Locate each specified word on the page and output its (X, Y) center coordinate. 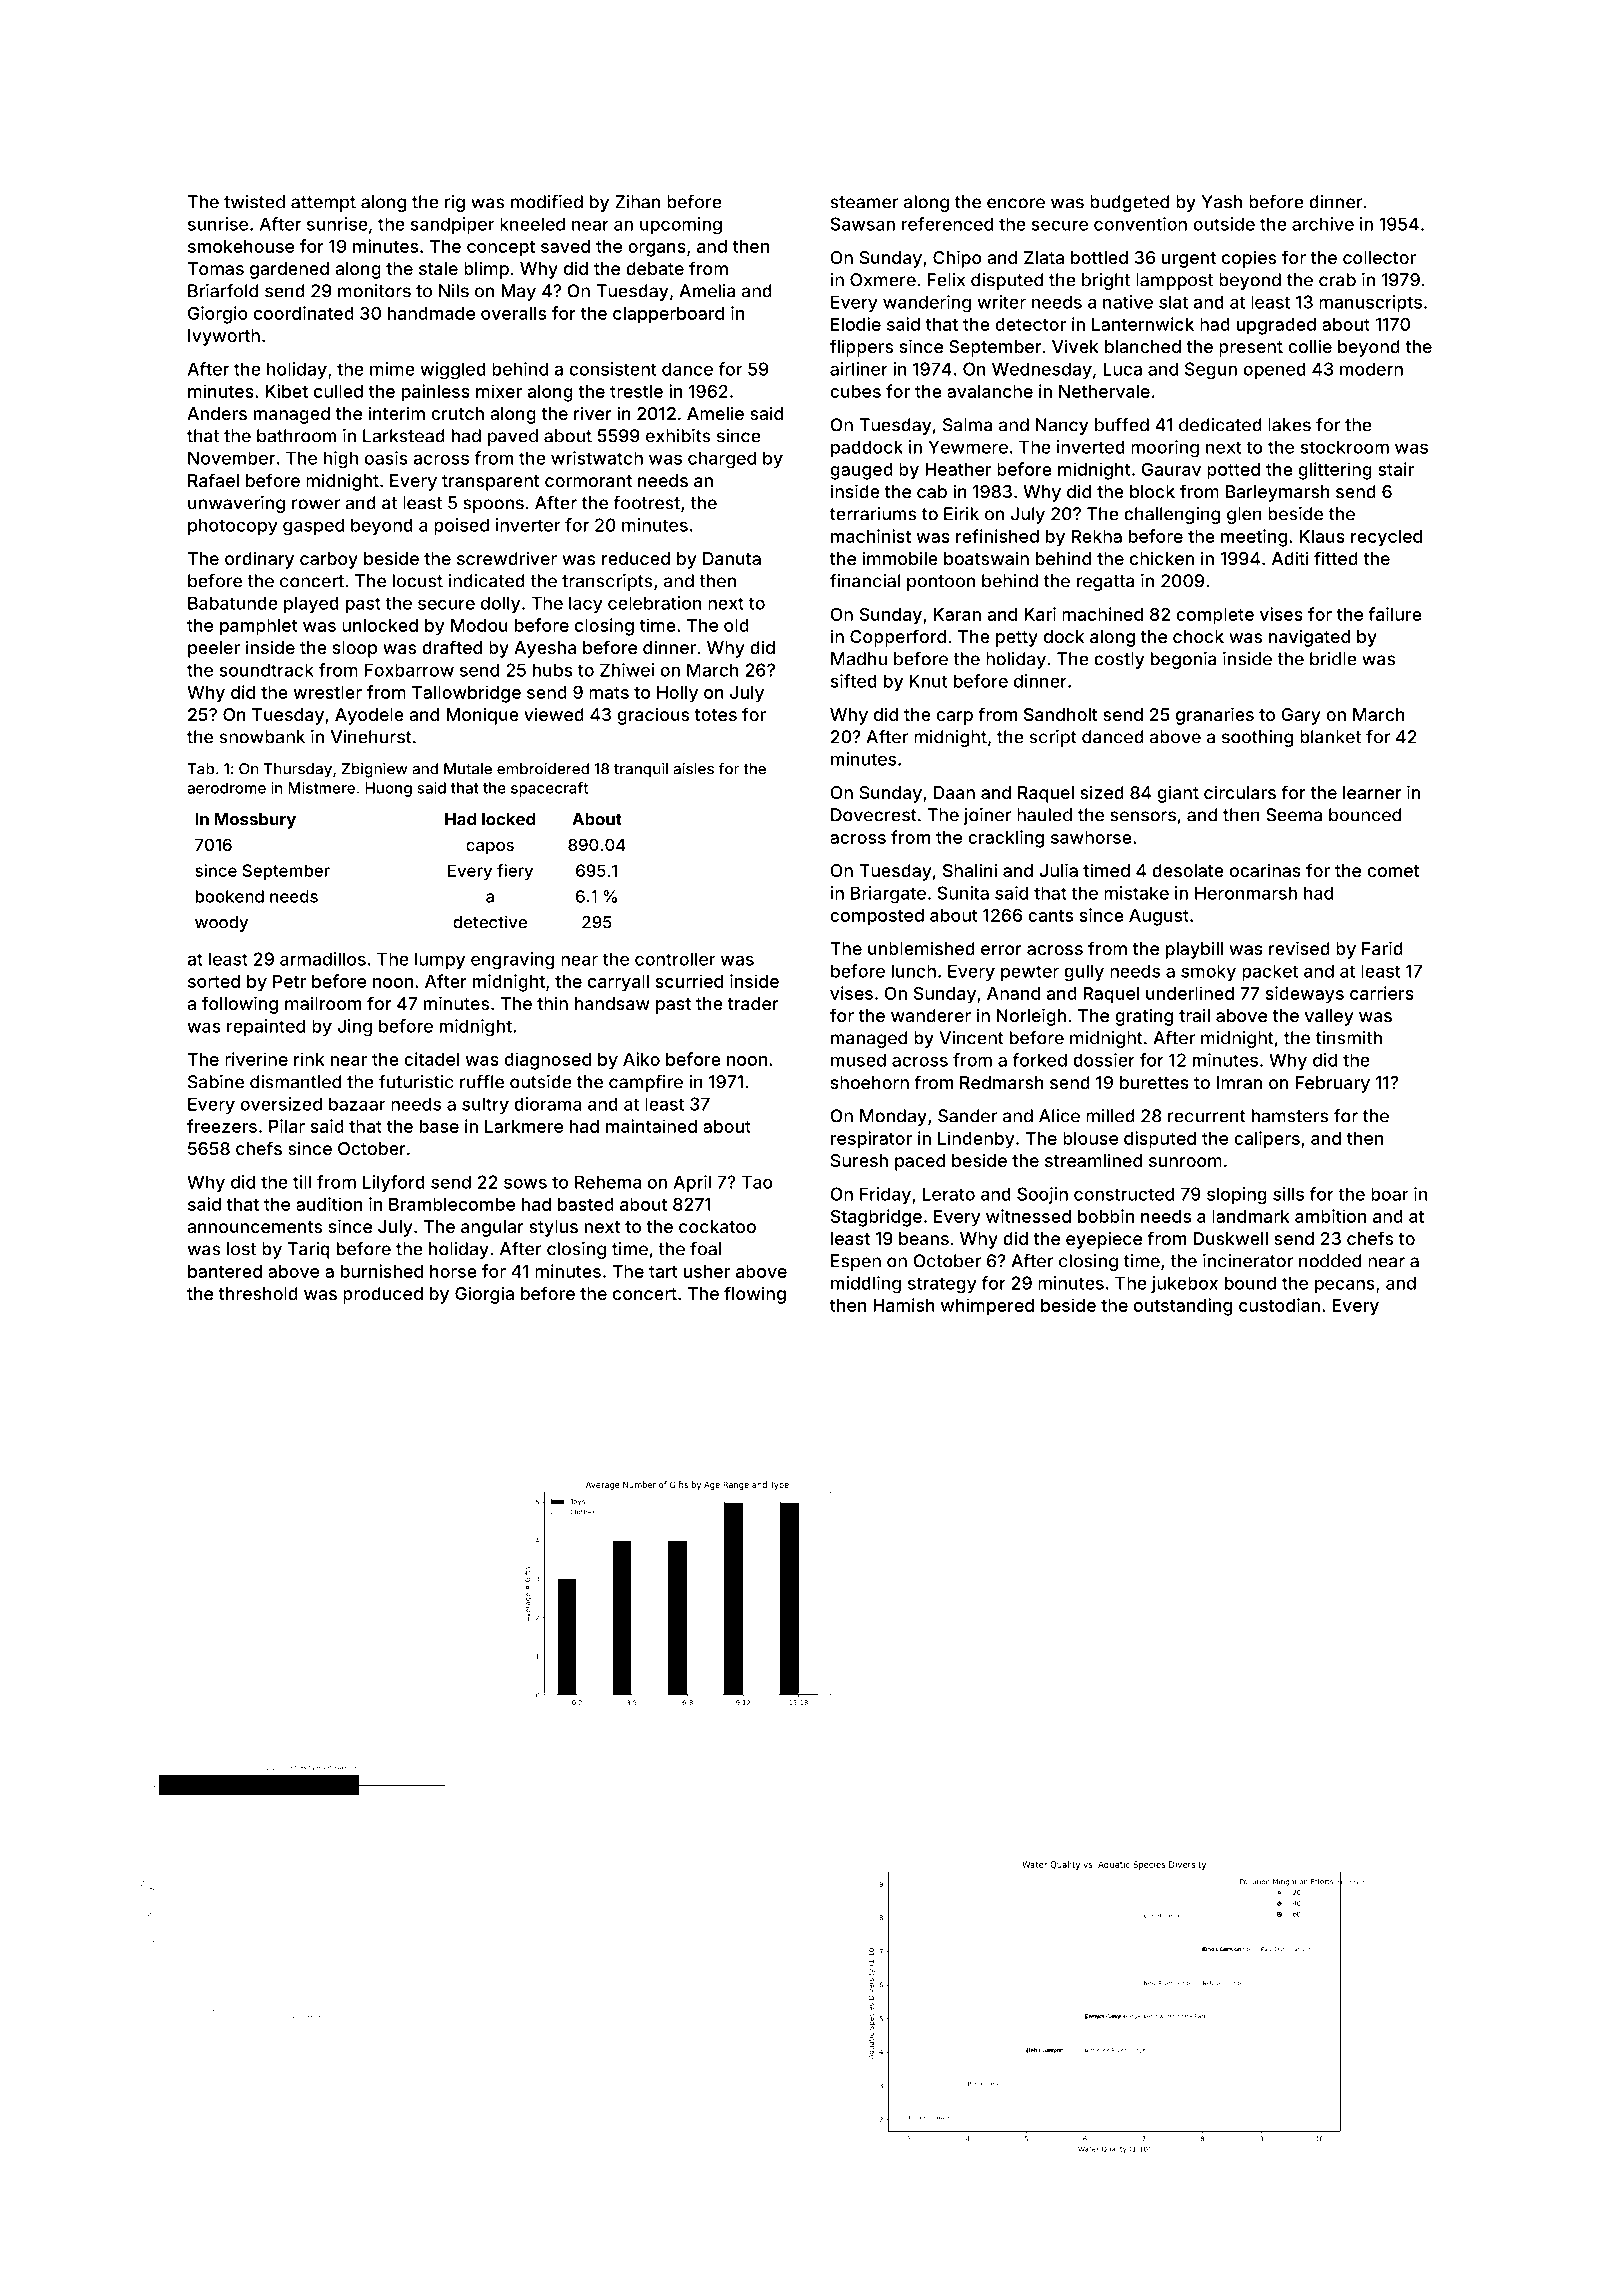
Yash (1222, 202)
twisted (254, 202)
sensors (1143, 816)
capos (490, 848)
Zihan (637, 202)
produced (383, 1295)
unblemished (921, 948)
